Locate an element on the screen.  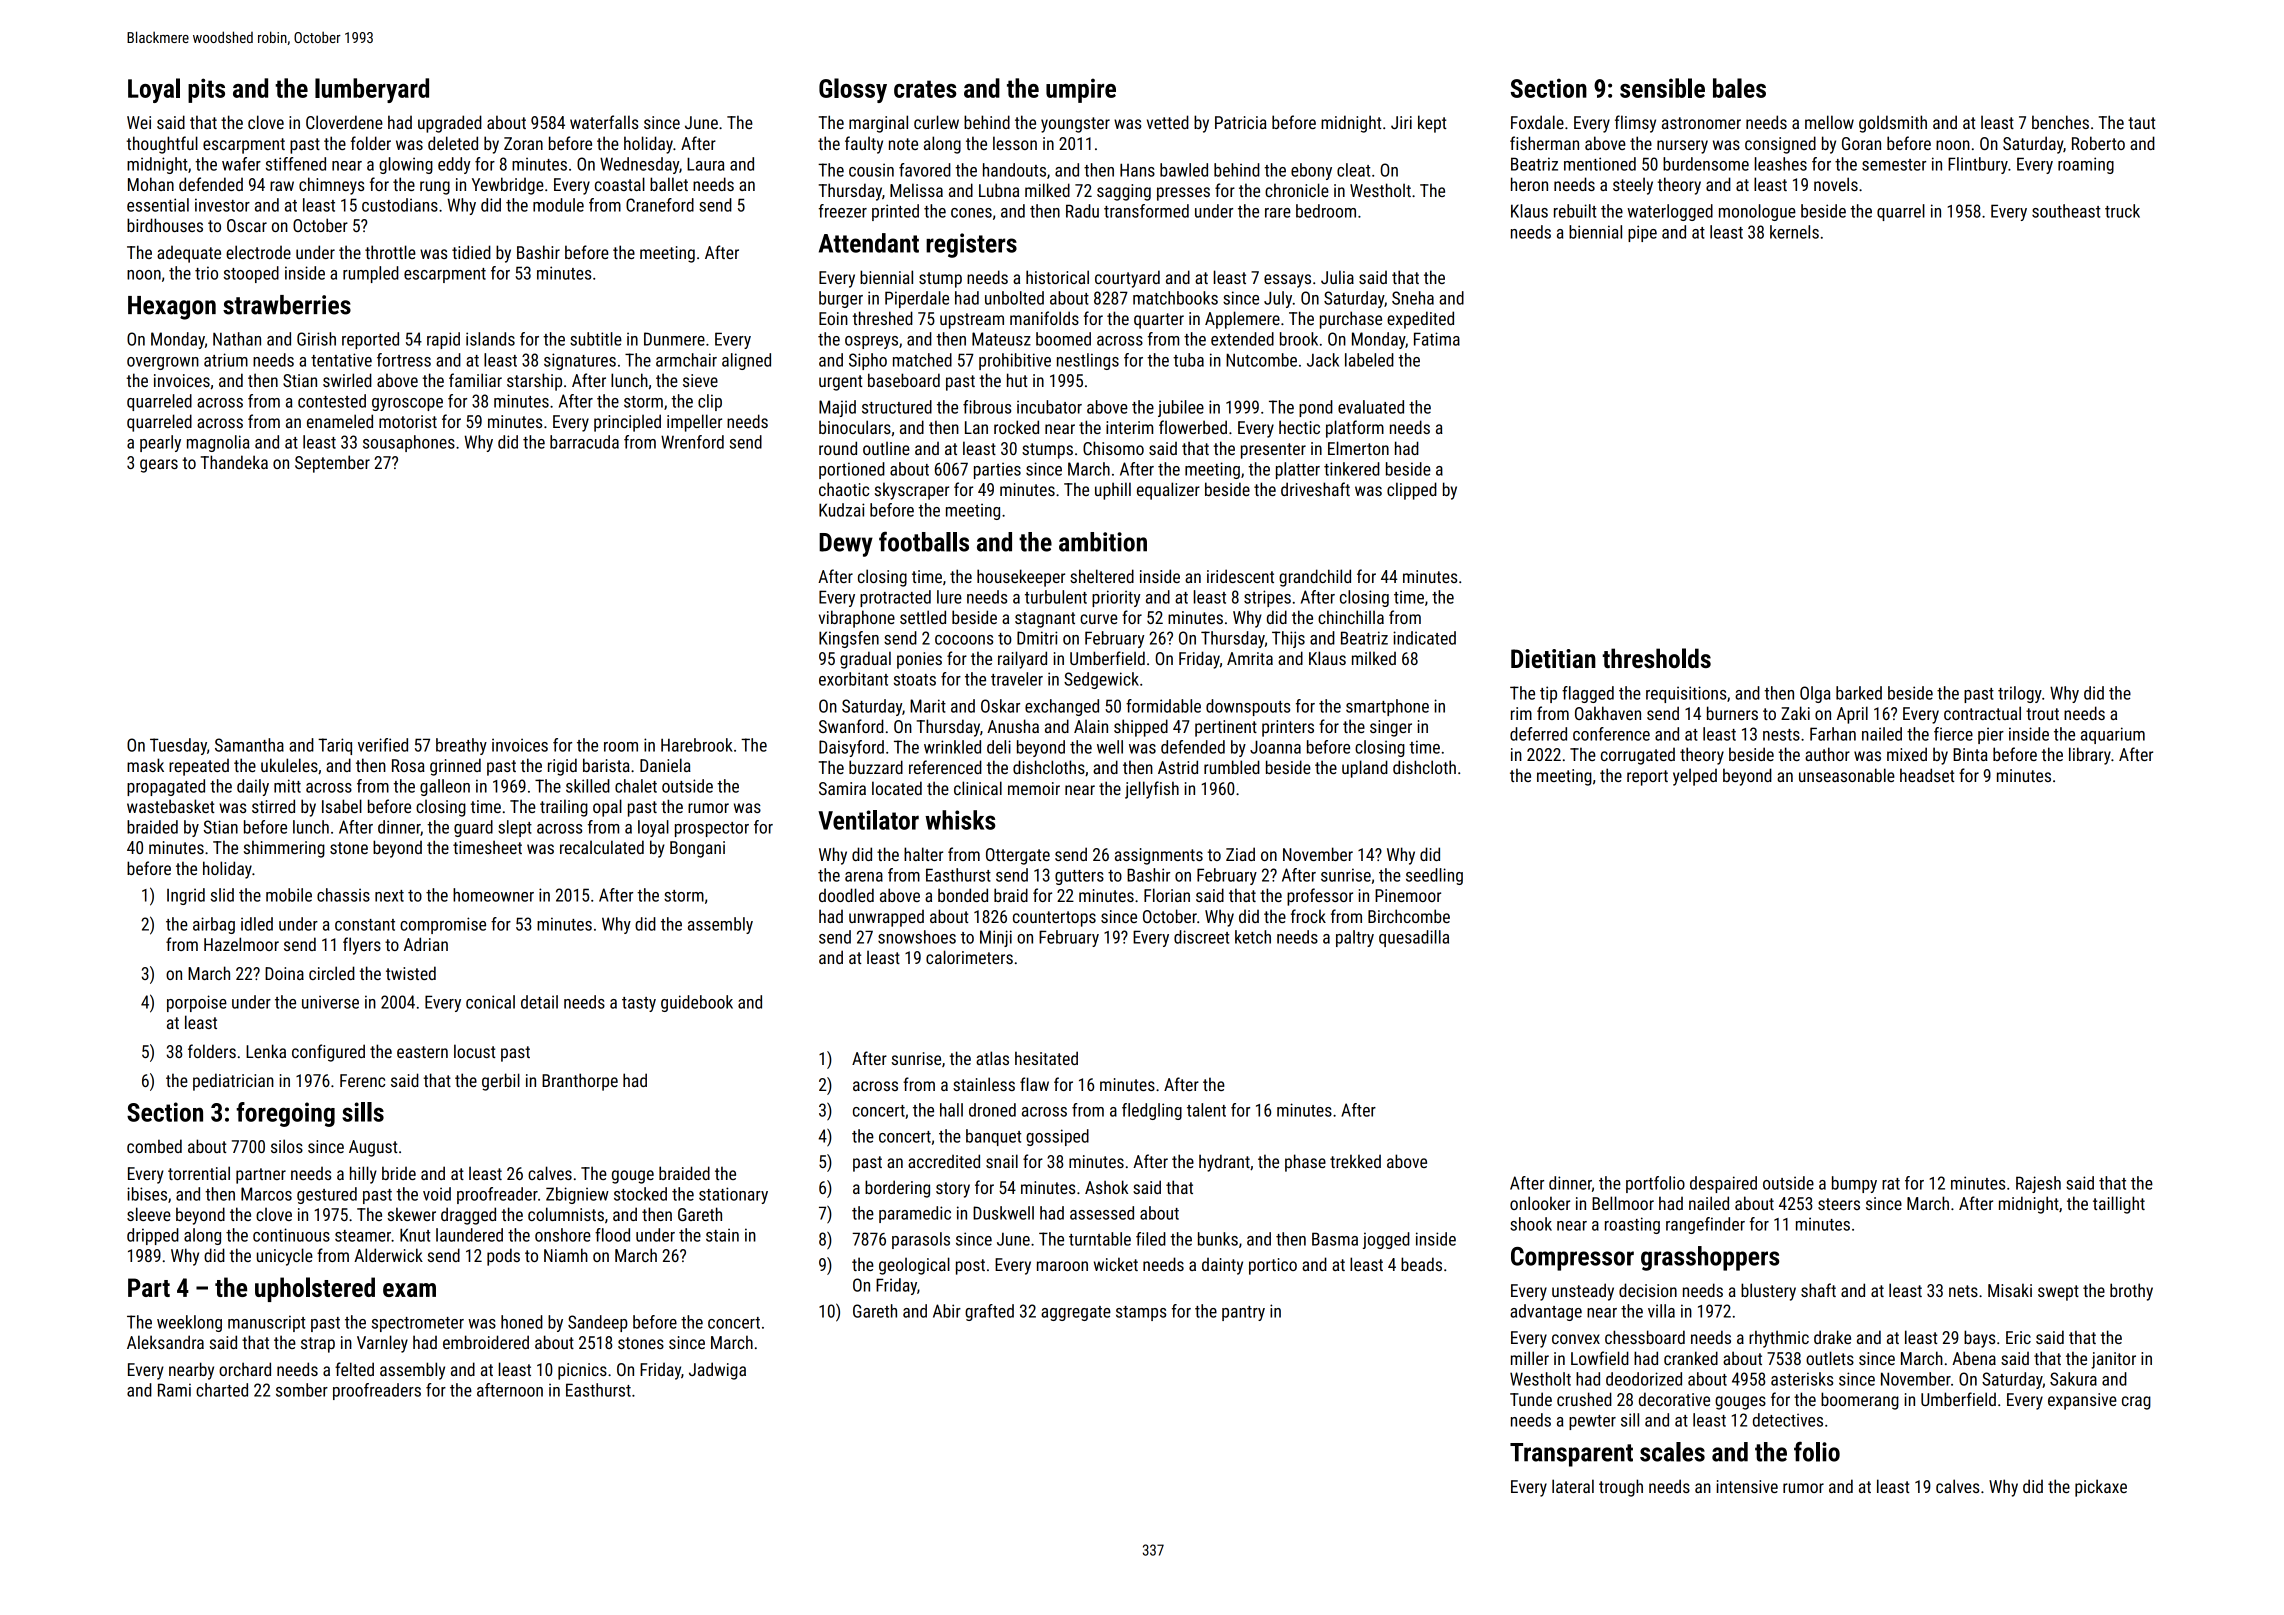
Dewy is located at coordinates (846, 545).
